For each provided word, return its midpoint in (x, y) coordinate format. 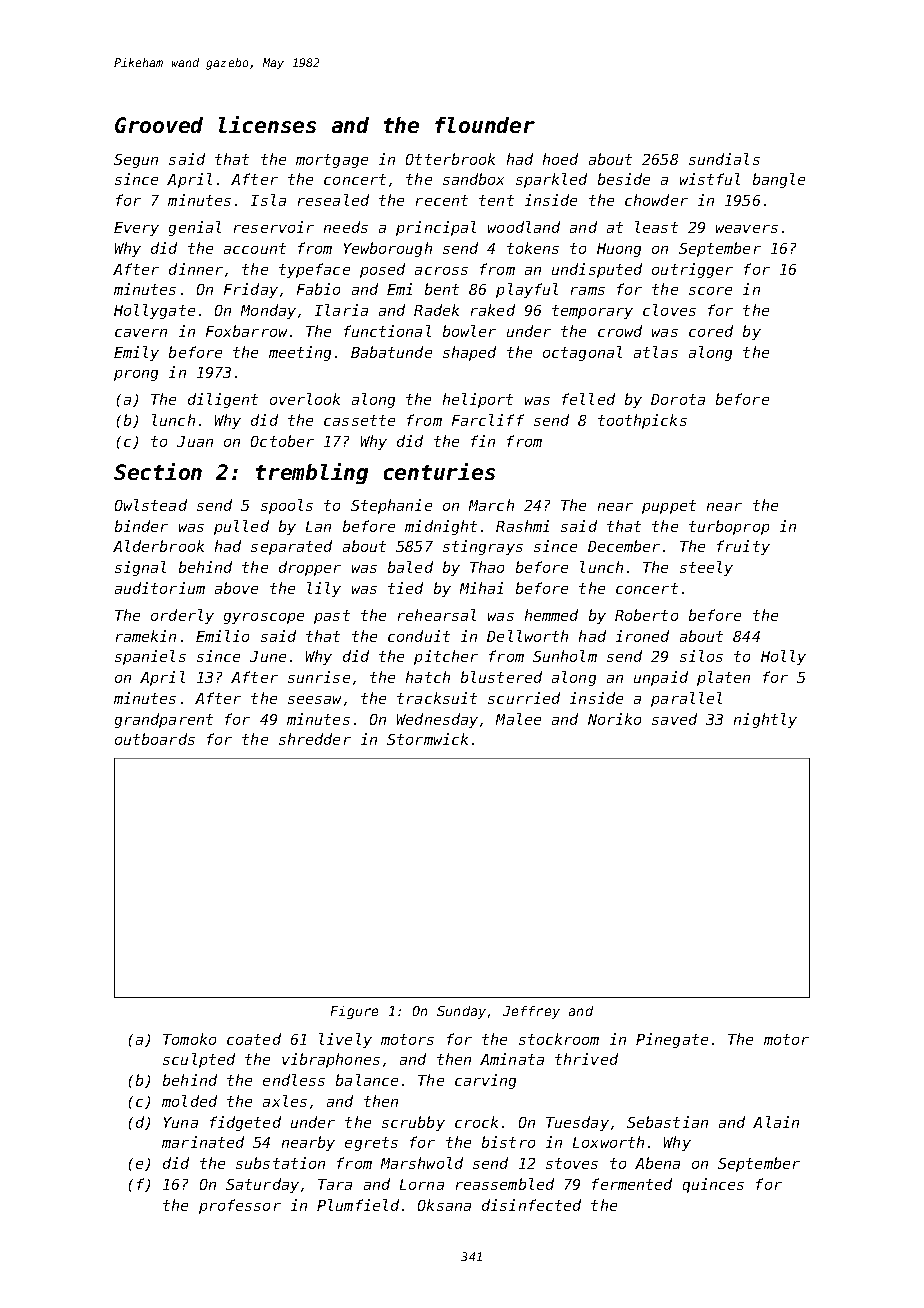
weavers (747, 229)
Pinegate (672, 1040)
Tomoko (189, 1039)
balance (367, 1080)
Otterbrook (450, 159)
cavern (141, 333)
